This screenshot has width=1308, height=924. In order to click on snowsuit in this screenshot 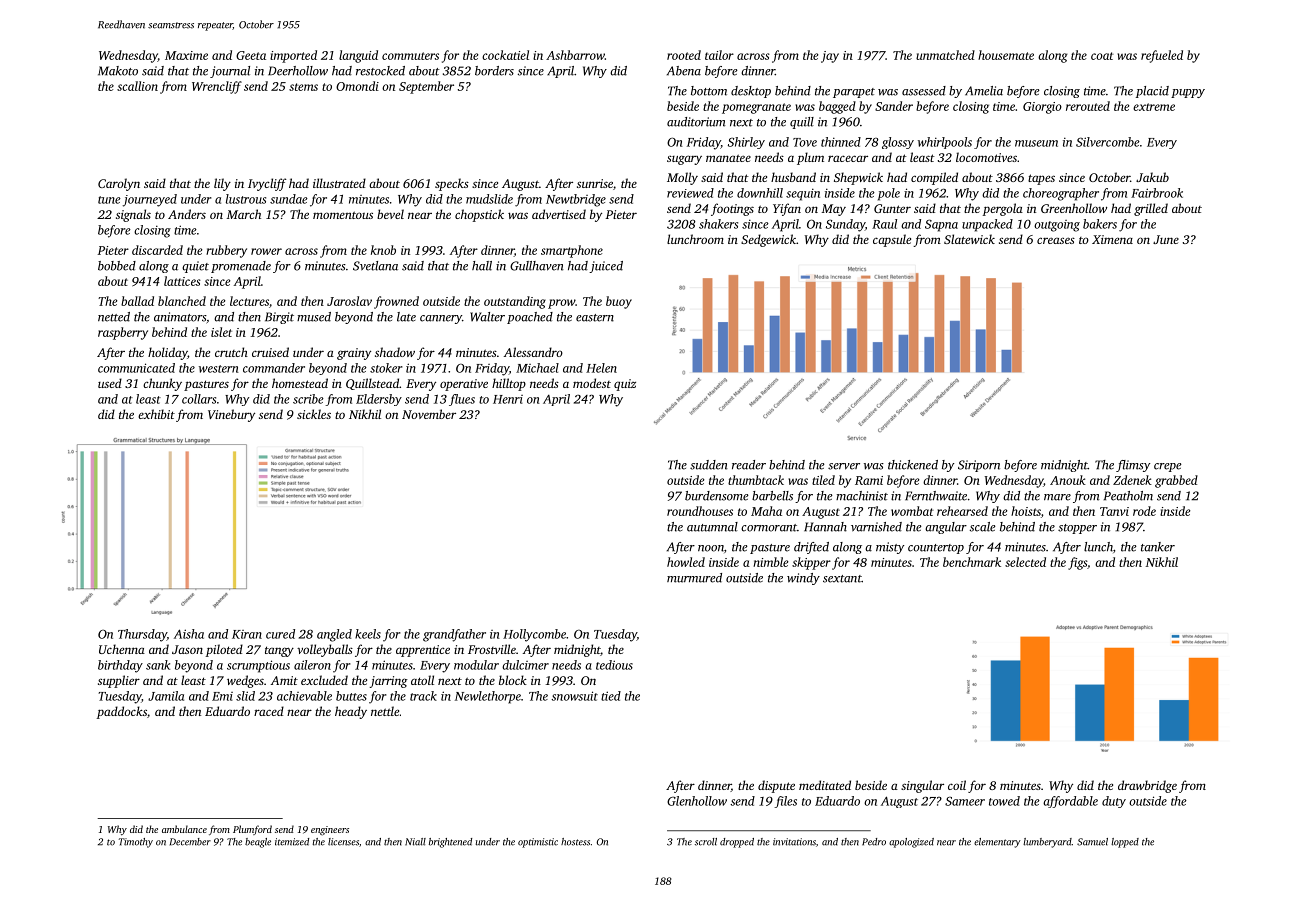, I will do `click(574, 696)`.
